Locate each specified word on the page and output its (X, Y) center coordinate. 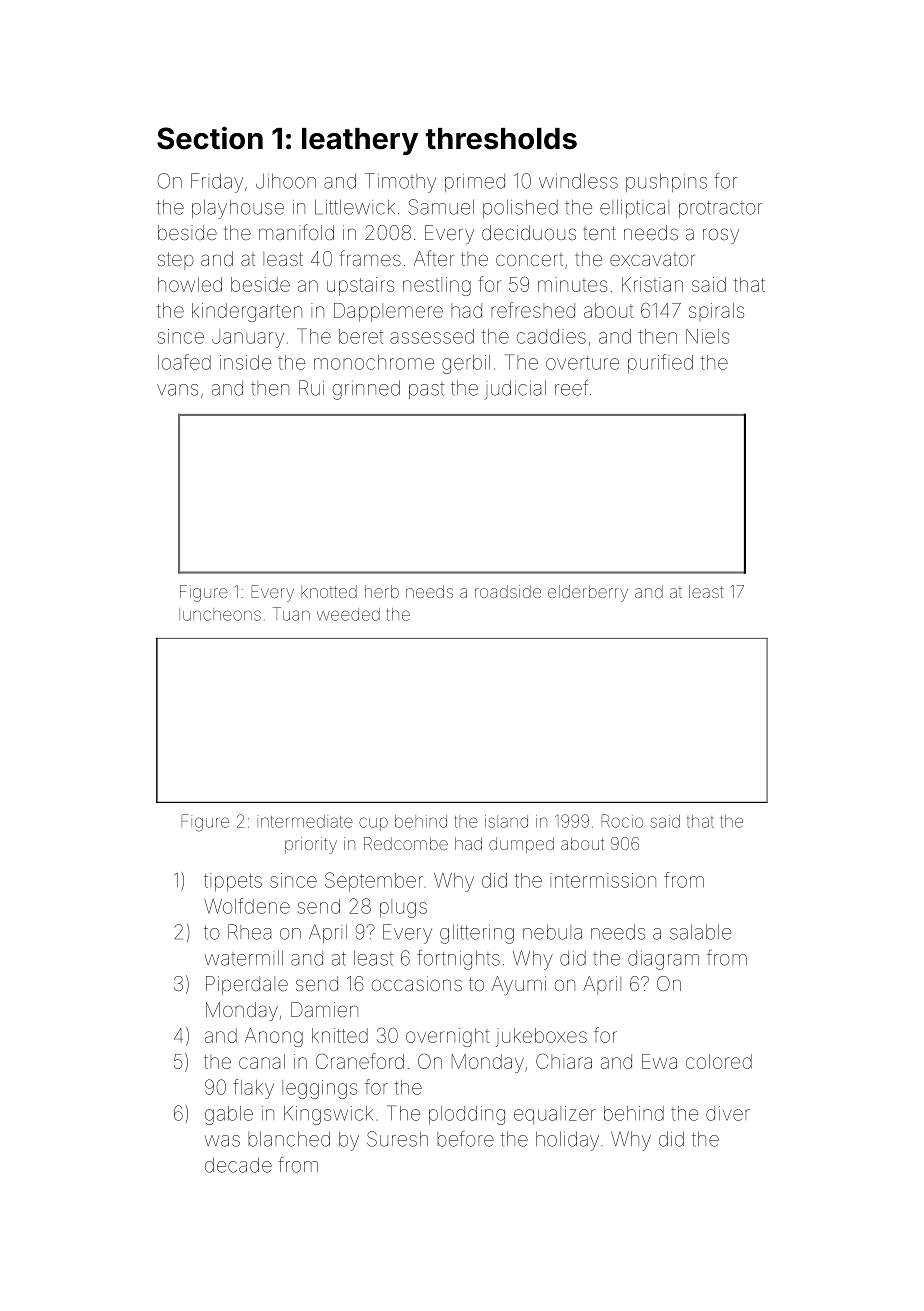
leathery (360, 141)
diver (728, 1113)
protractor (721, 209)
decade (238, 1165)
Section (210, 138)
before (465, 1139)
